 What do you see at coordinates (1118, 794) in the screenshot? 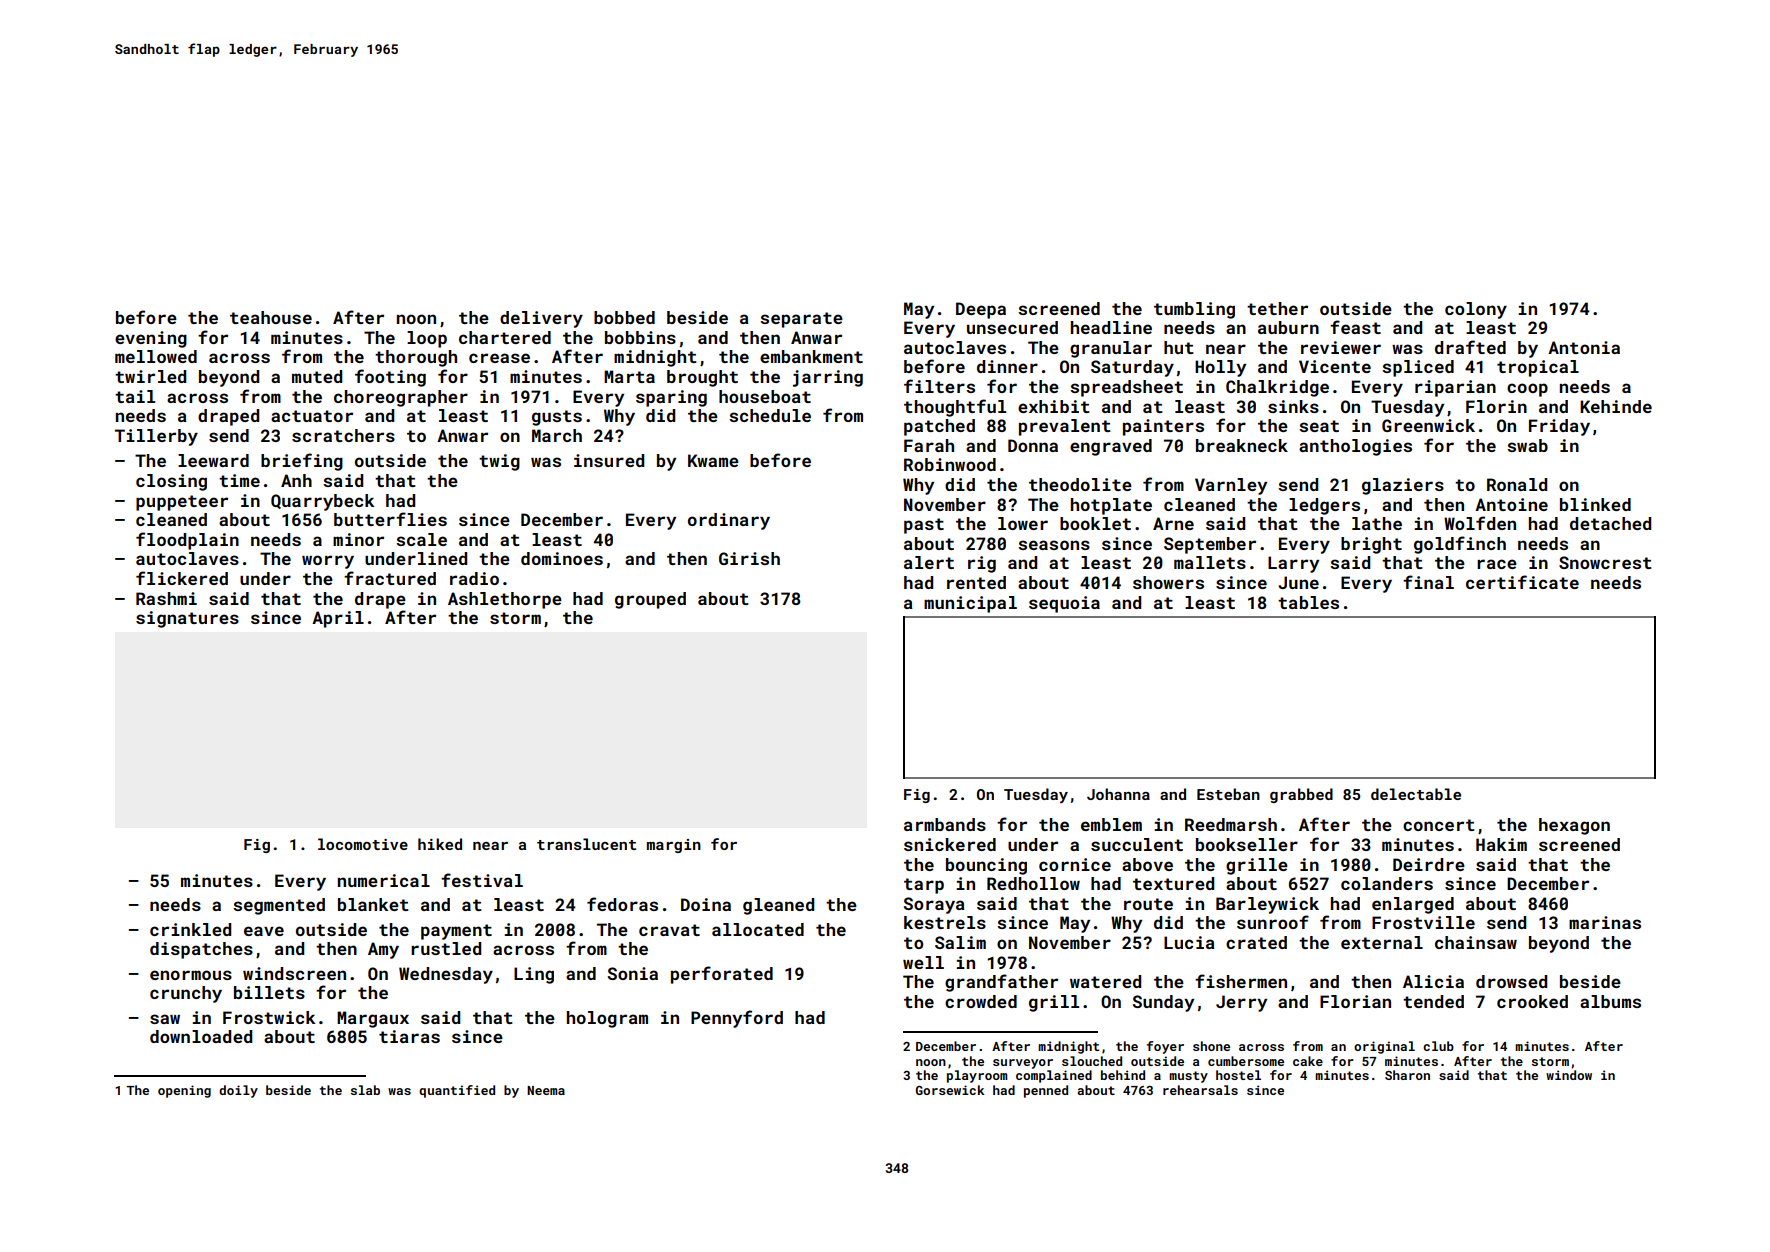
I see `Johanna` at bounding box center [1118, 794].
